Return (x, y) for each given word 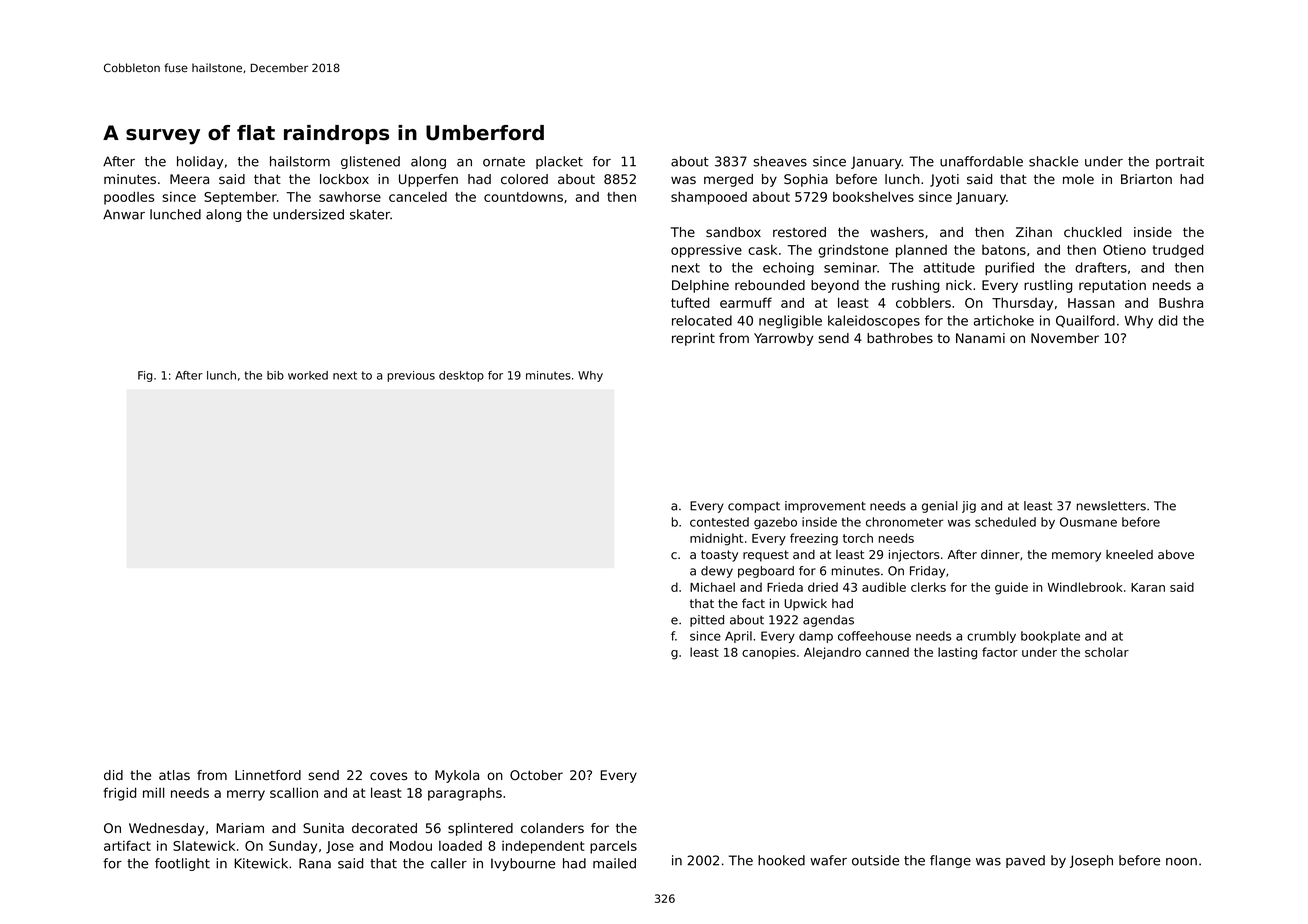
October (536, 775)
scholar (1107, 652)
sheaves (780, 161)
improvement (825, 507)
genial (940, 507)
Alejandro (832, 653)
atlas (174, 775)
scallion (294, 792)
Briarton (1146, 179)
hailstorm (300, 161)
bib (275, 375)
